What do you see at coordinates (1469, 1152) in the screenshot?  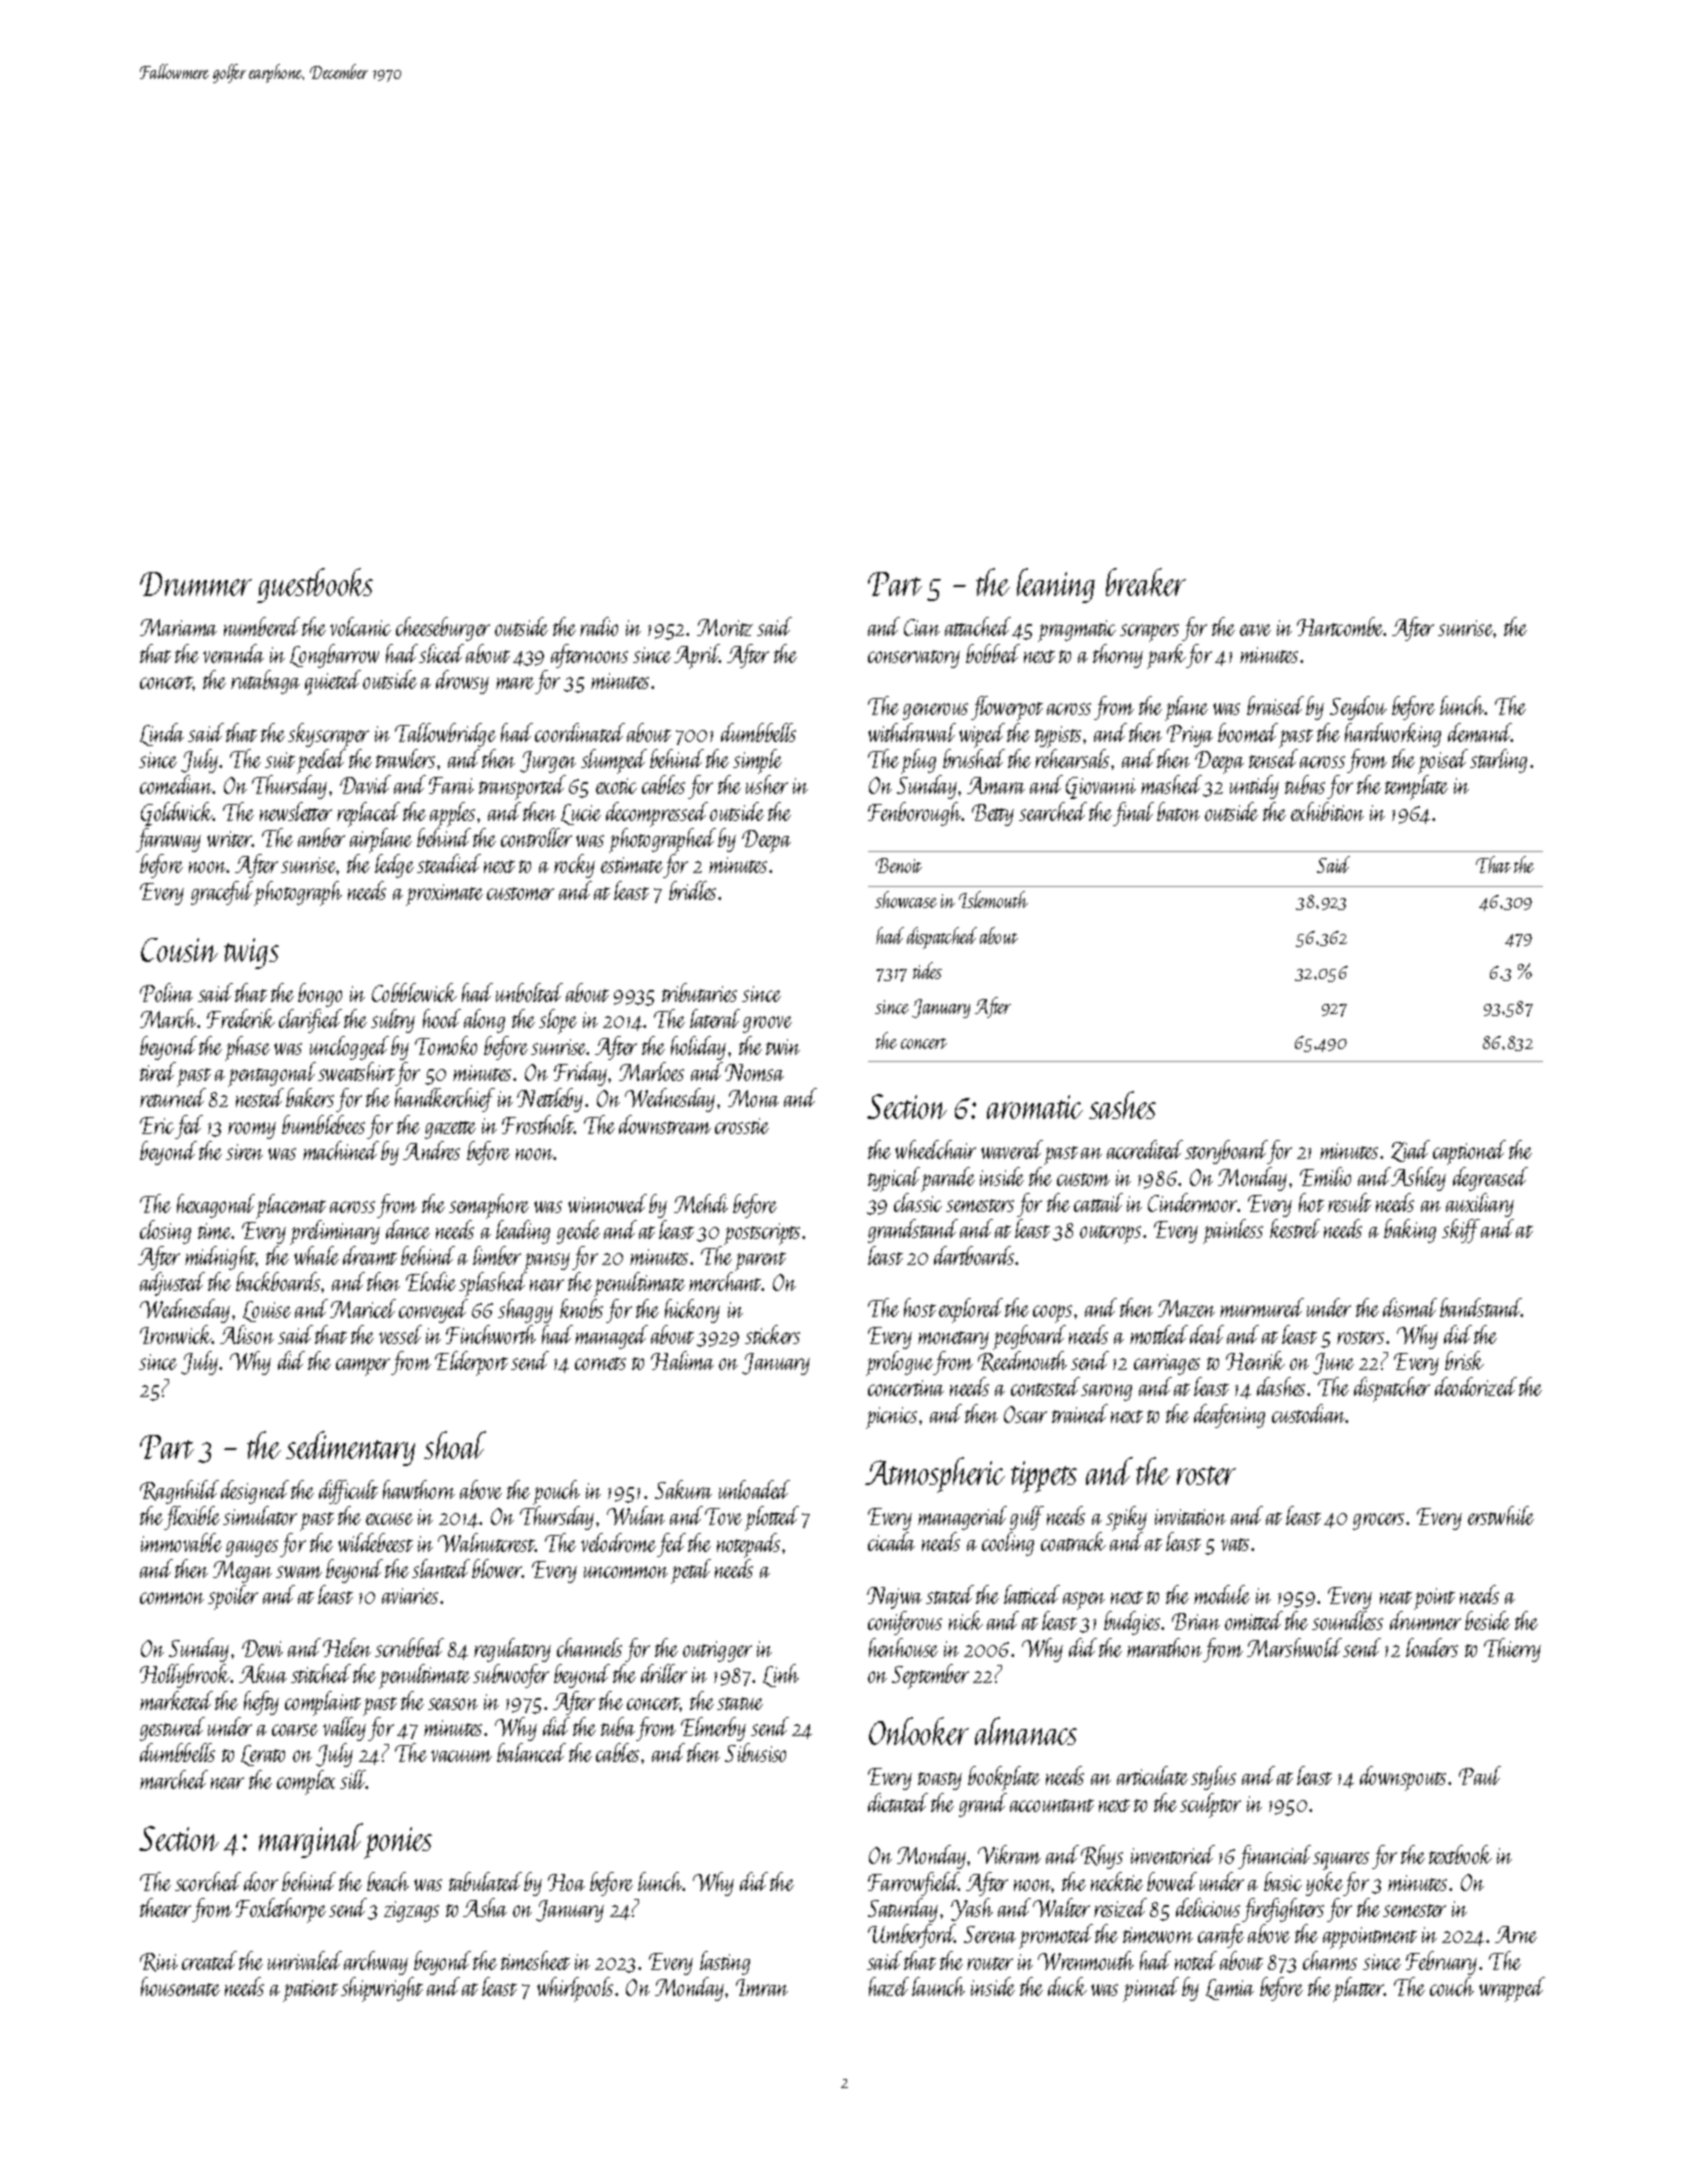 I see `captioned` at bounding box center [1469, 1152].
